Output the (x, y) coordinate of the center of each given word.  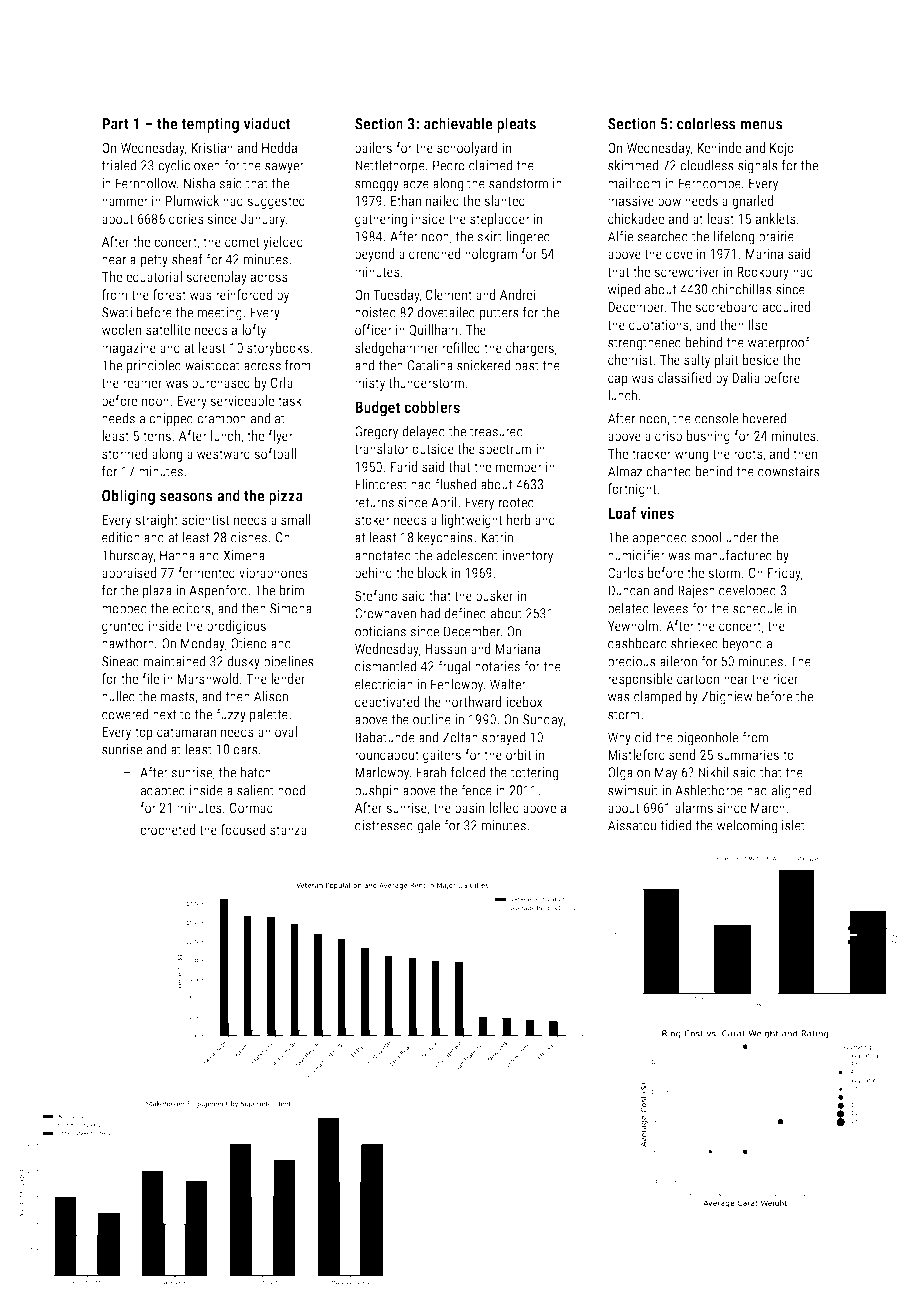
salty (697, 361)
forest (169, 294)
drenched (434, 253)
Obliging (128, 497)
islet (793, 825)
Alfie (620, 236)
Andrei (518, 294)
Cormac (251, 807)
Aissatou (632, 825)
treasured (496, 431)
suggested (276, 202)
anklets (776, 218)
